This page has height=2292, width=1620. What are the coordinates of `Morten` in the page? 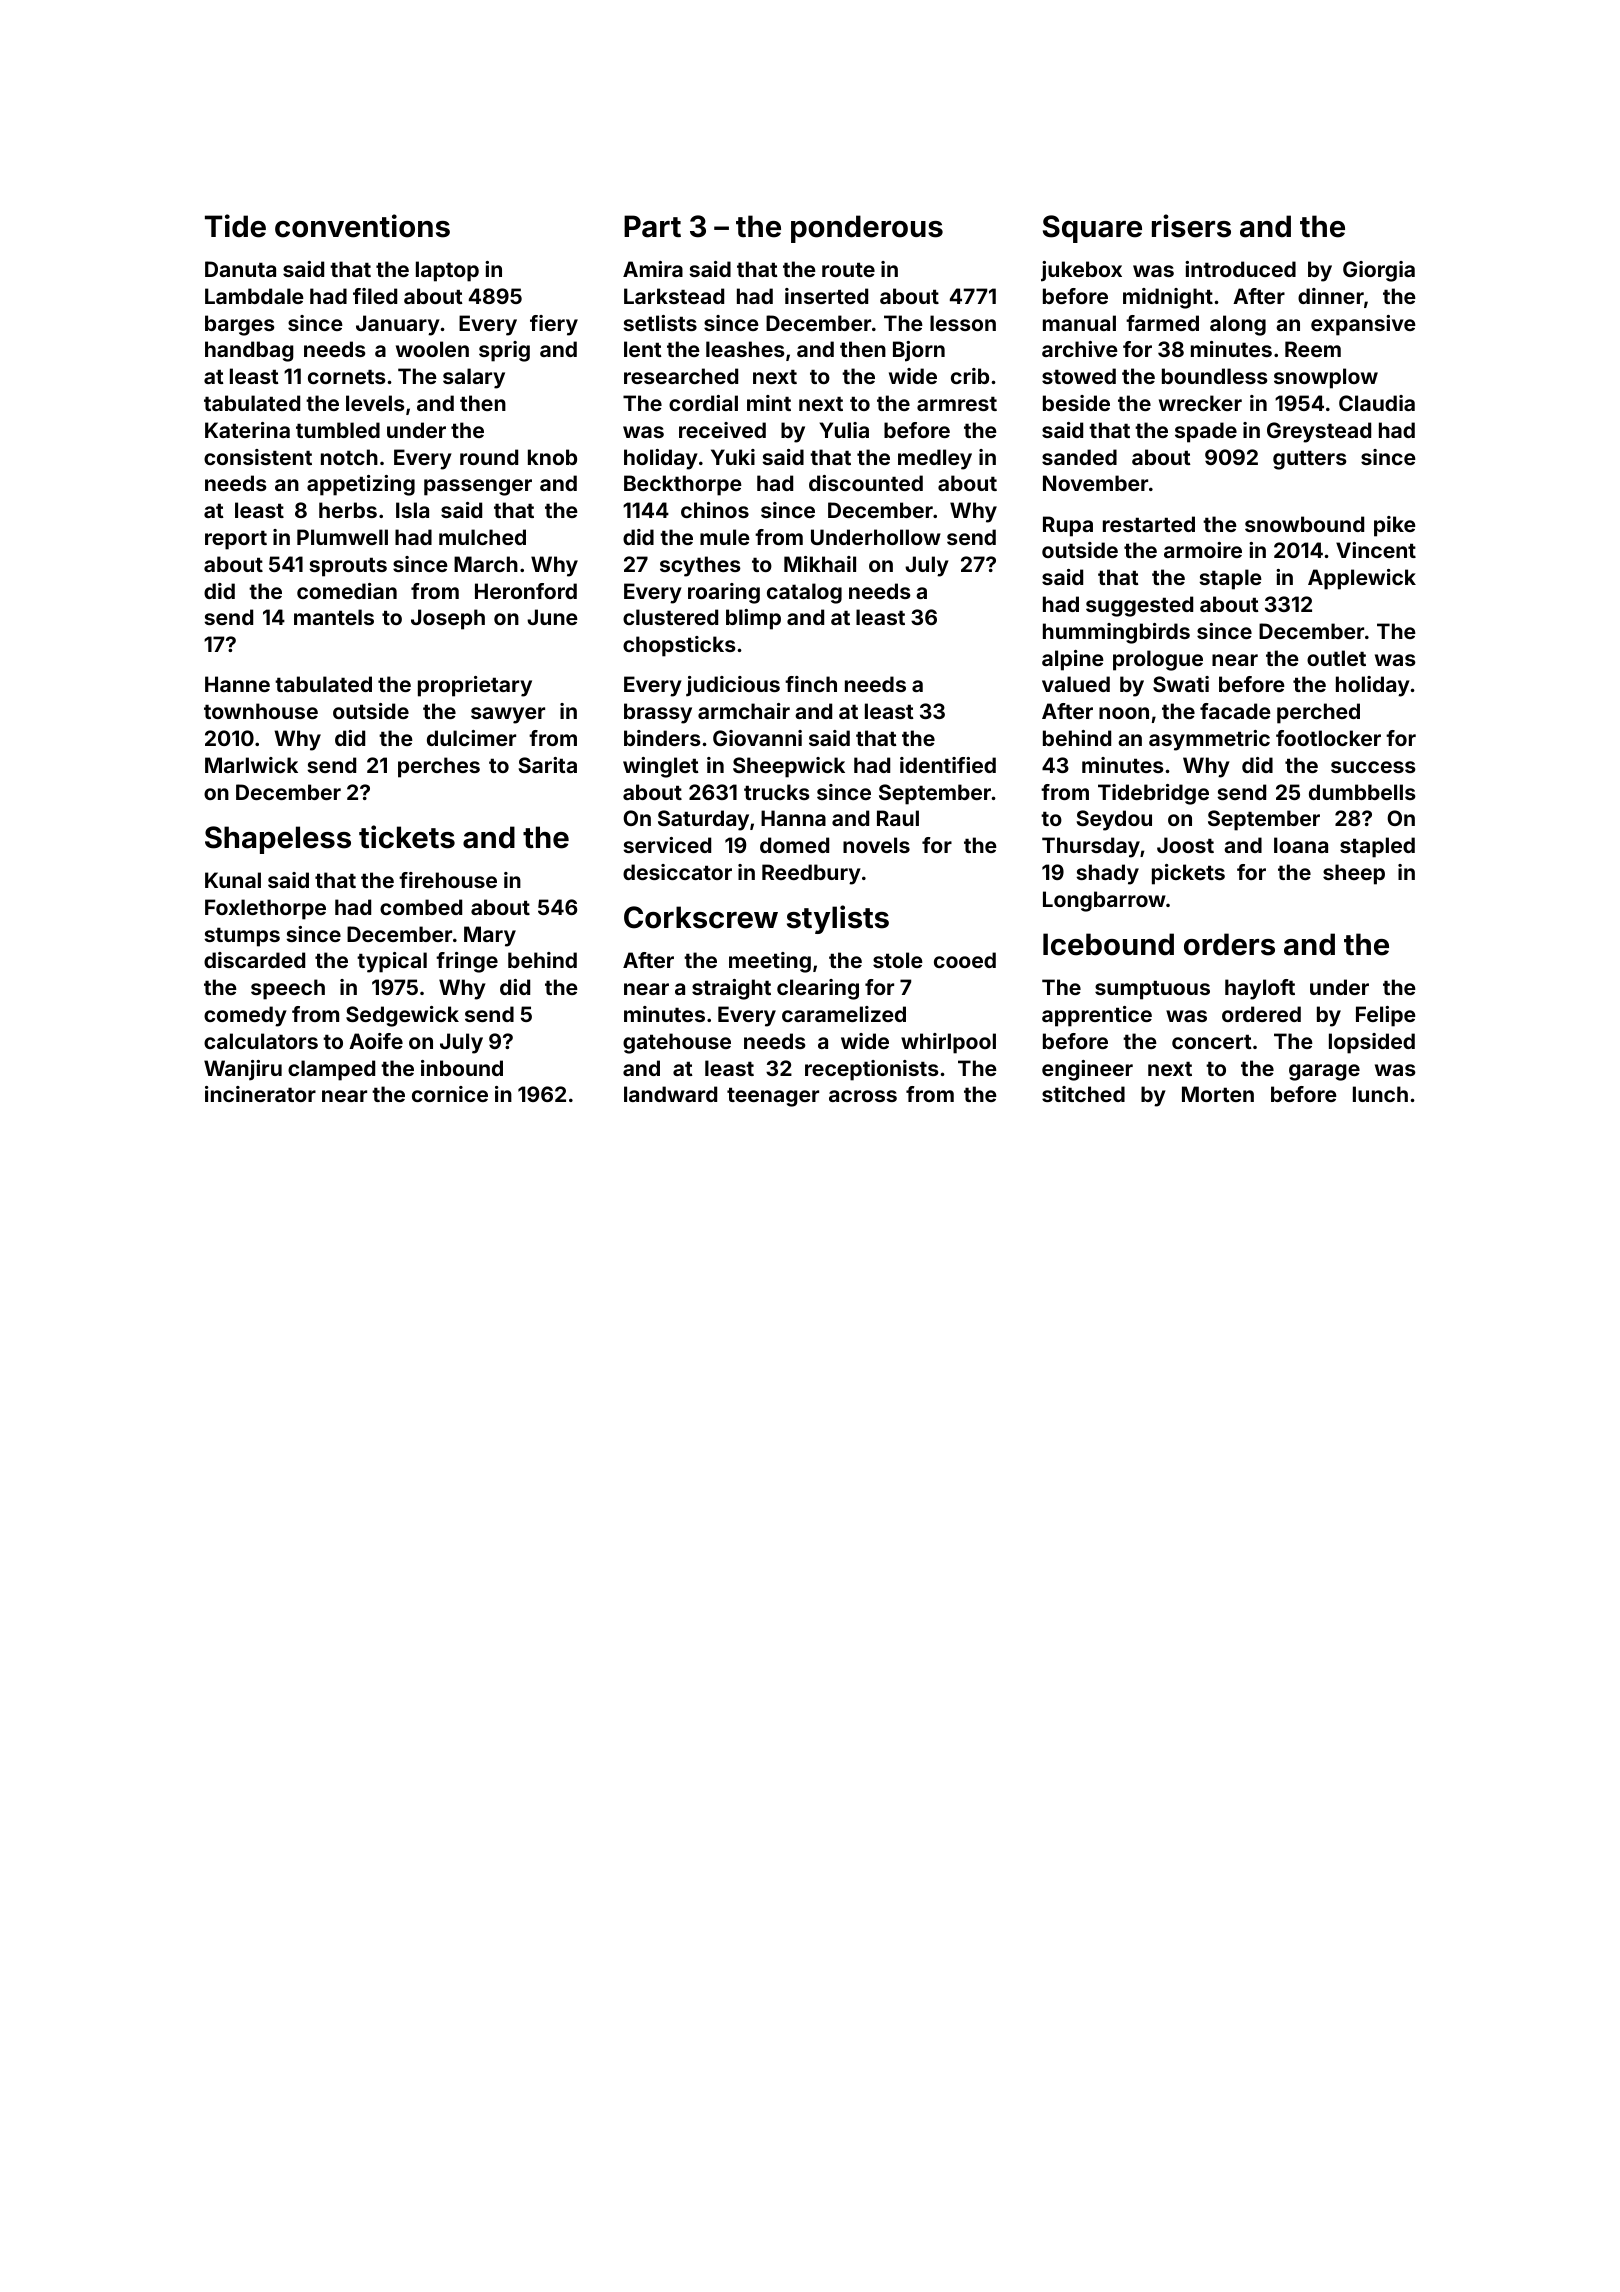 It's located at (1218, 1094).
